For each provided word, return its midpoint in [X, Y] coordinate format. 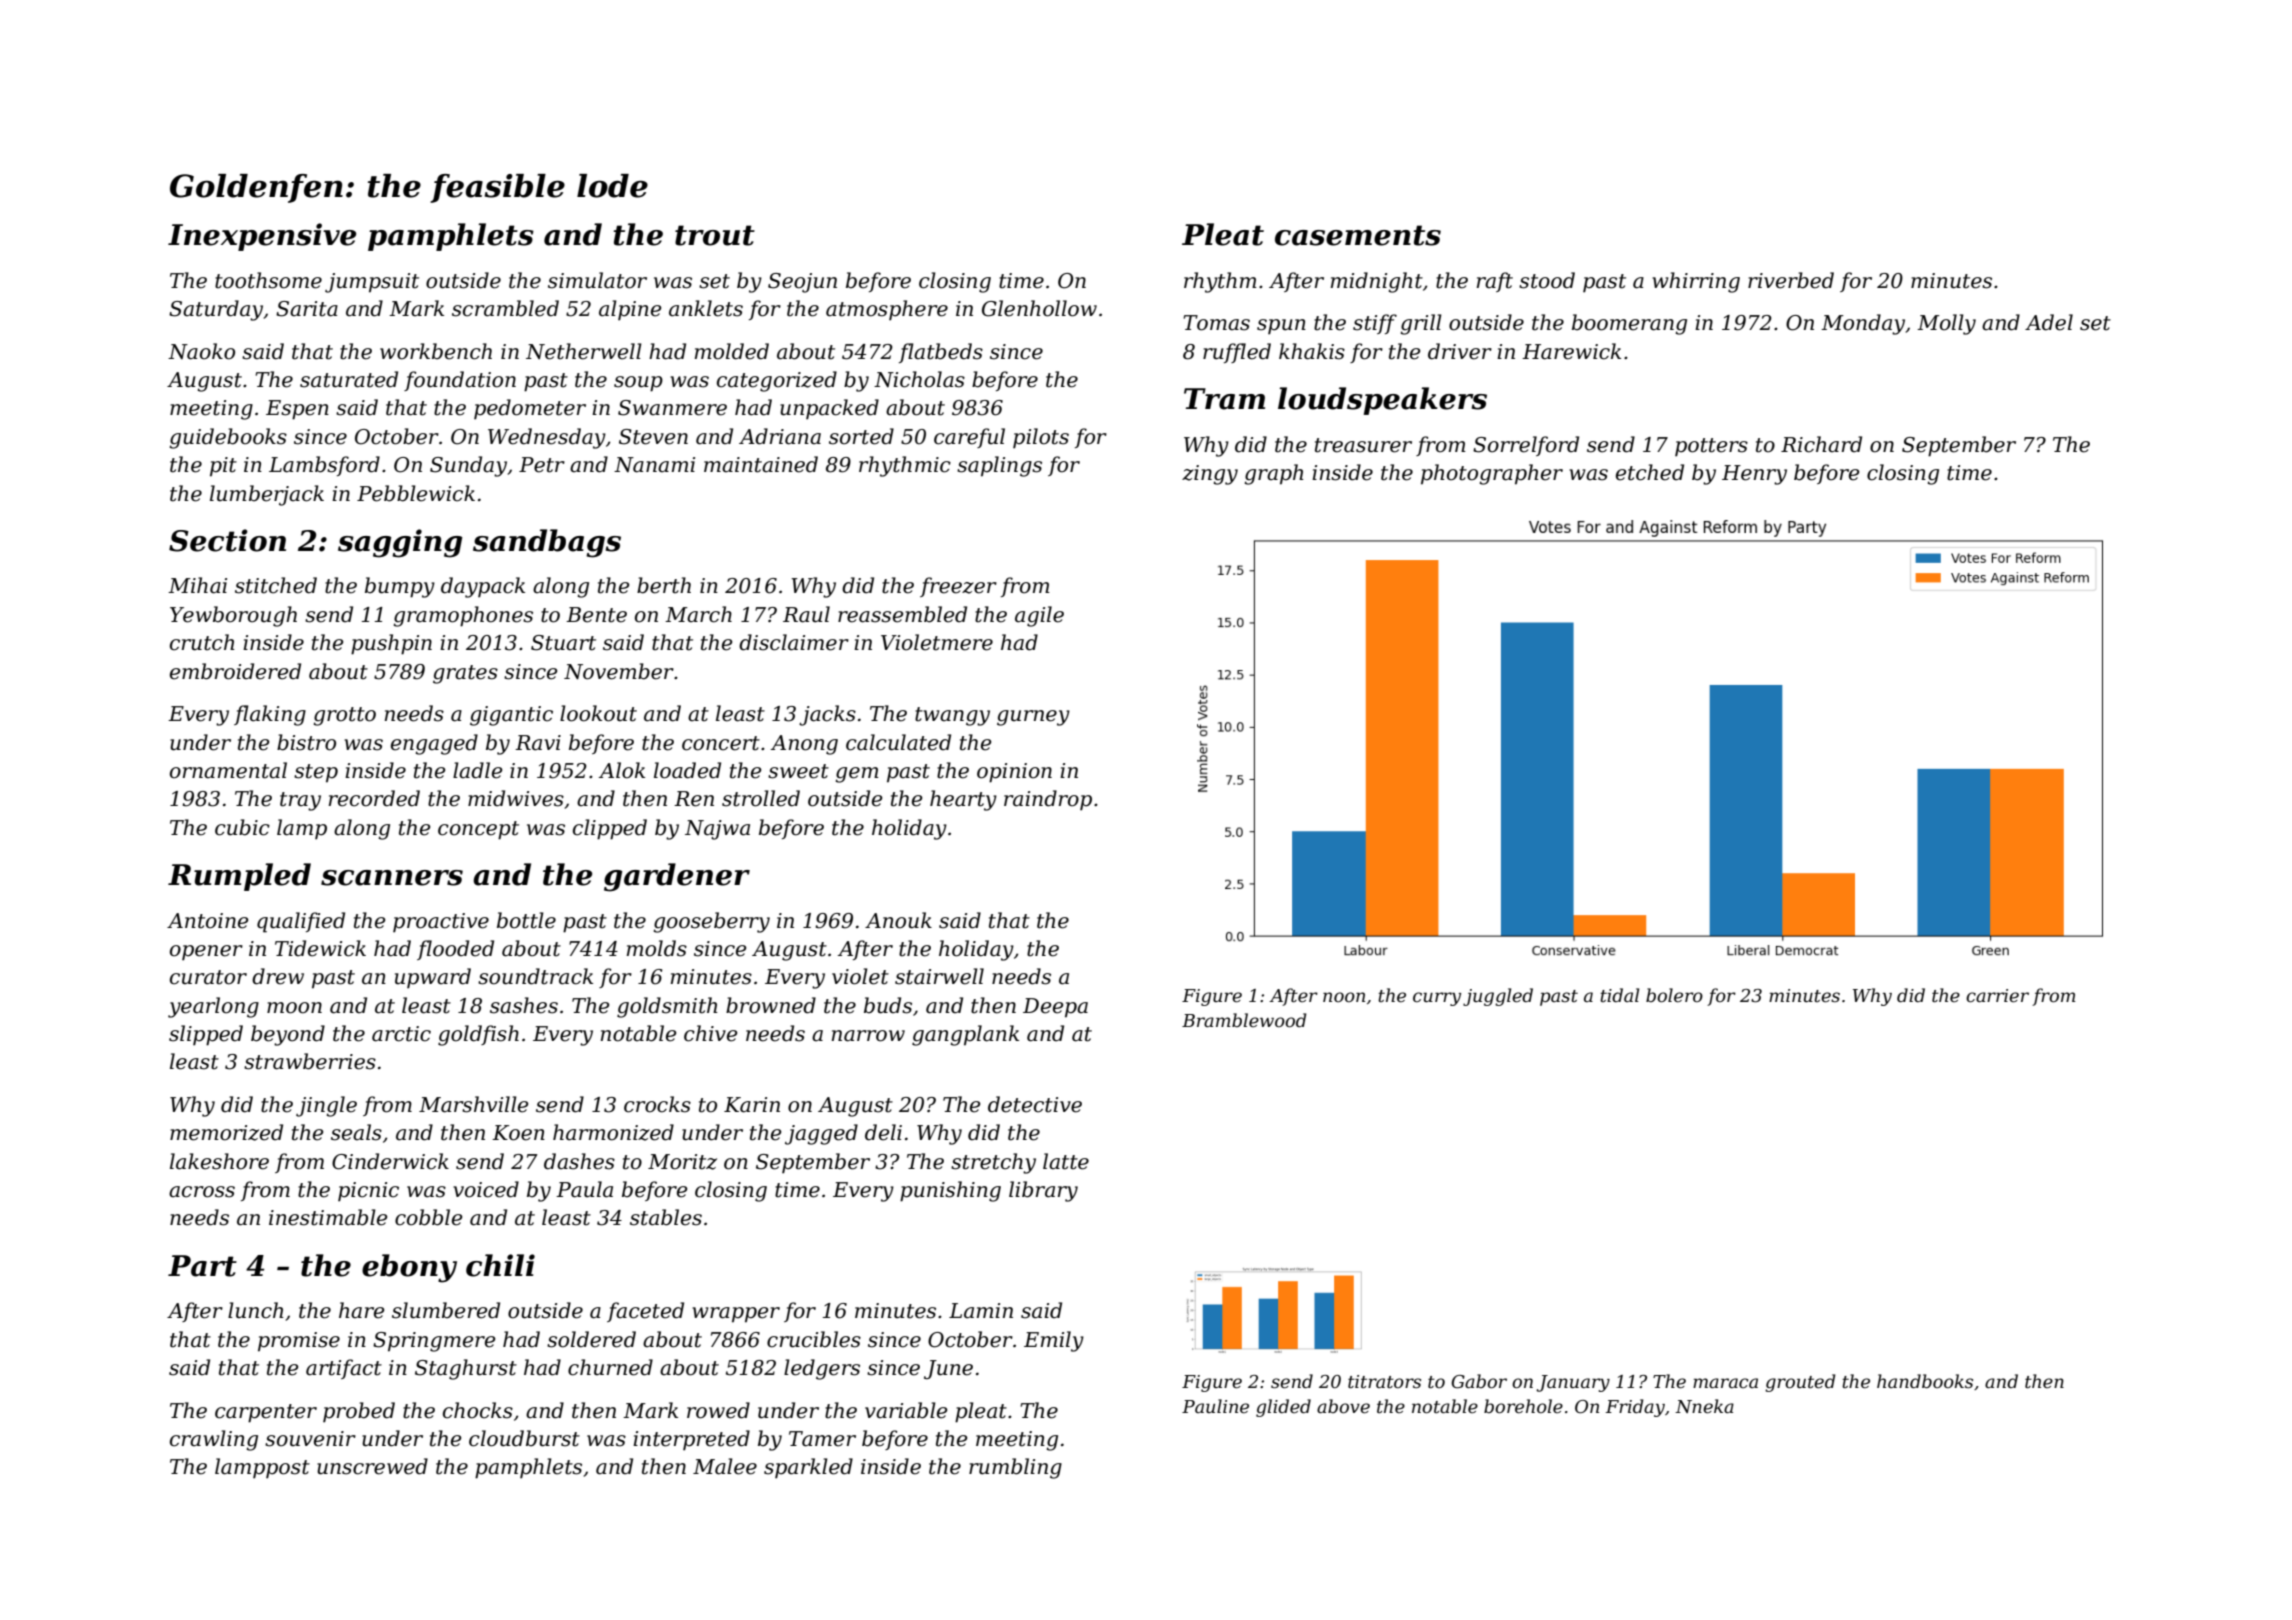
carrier [1997, 996]
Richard [1821, 444]
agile [1039, 616]
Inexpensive [262, 237]
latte [1066, 1161]
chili [500, 1265]
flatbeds [941, 353]
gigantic [511, 716]
